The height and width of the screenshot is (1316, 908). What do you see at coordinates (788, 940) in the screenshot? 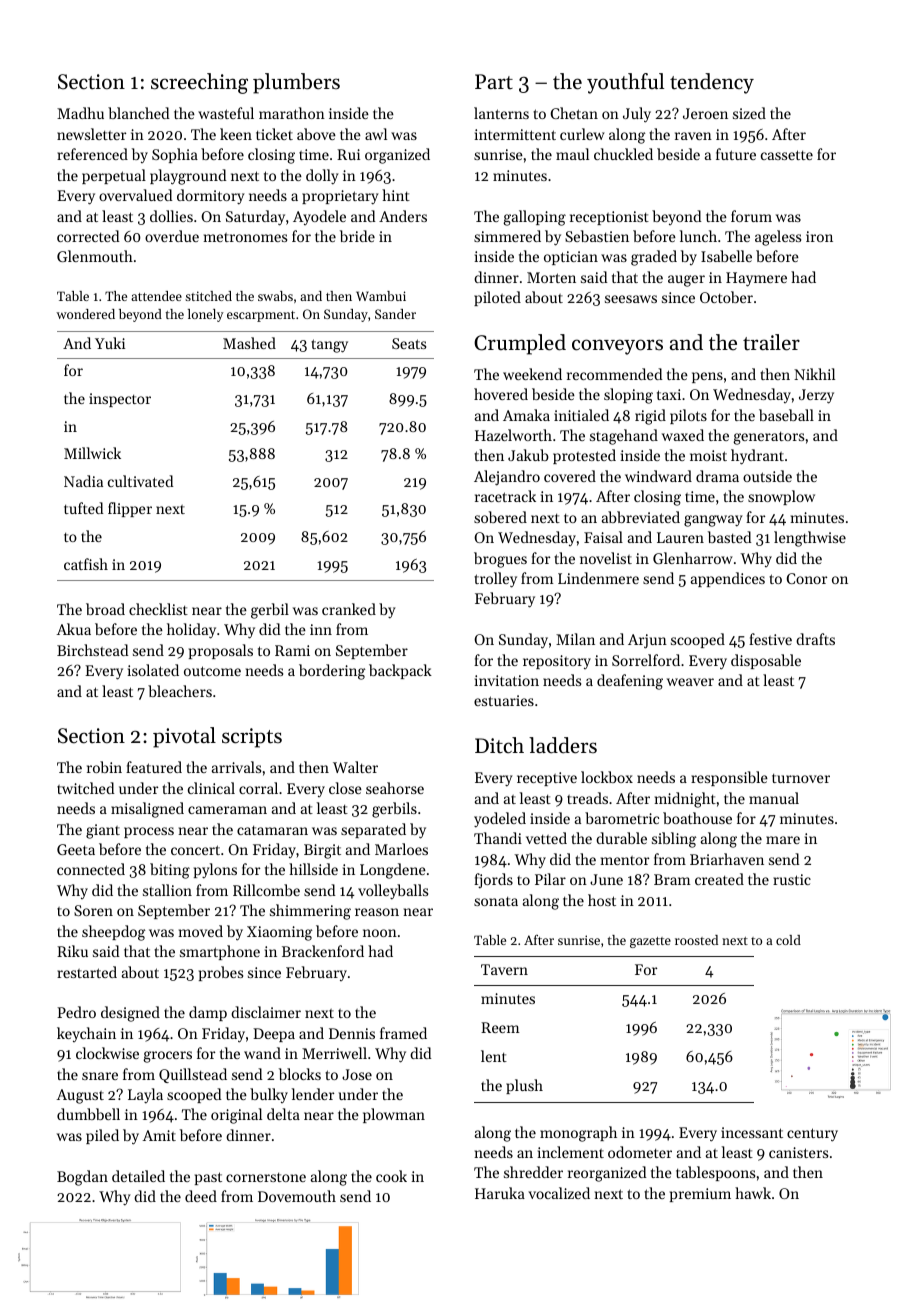
I see `cold` at bounding box center [788, 940].
